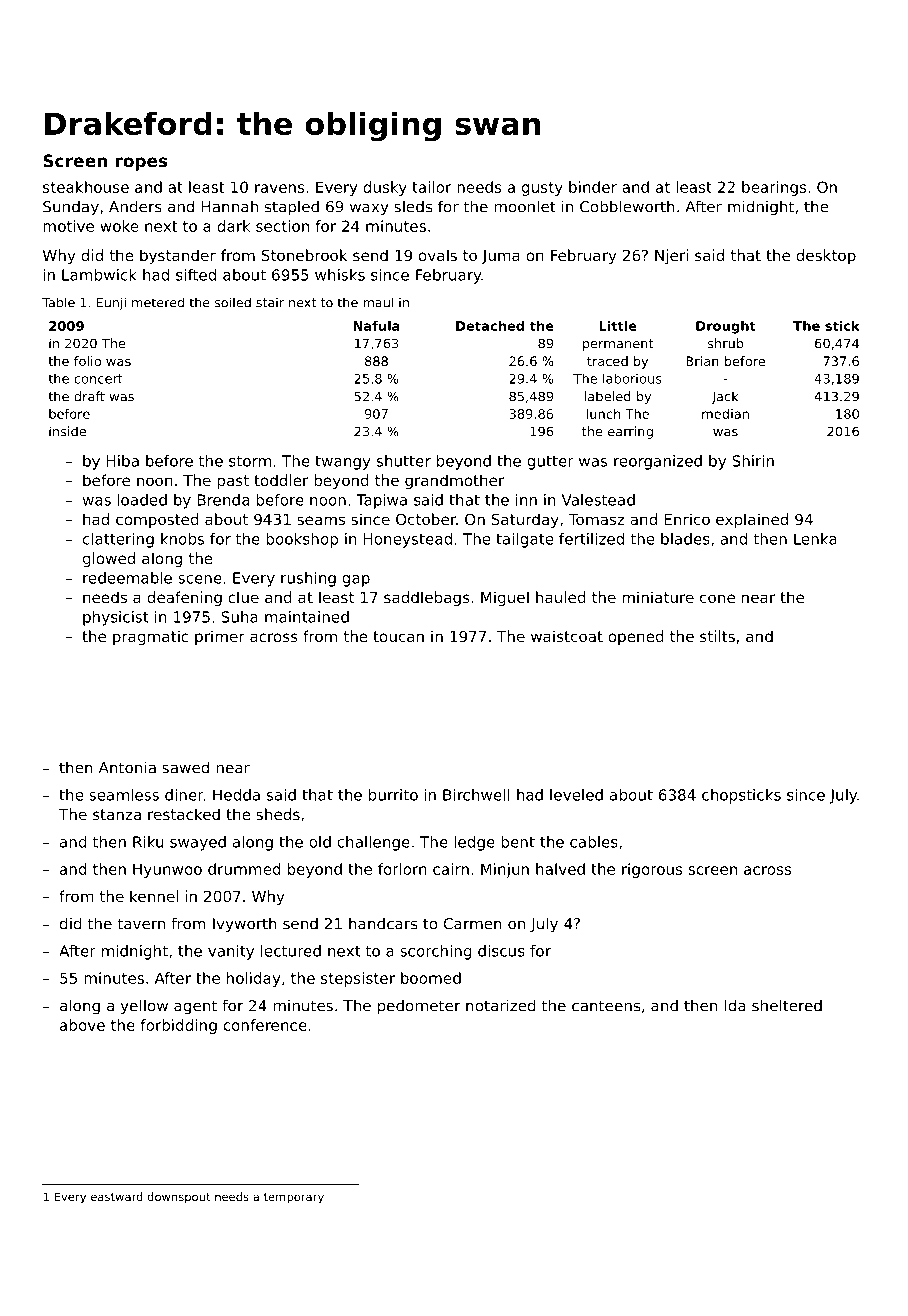 This screenshot has height=1316, width=908. What do you see at coordinates (82, 1025) in the screenshot?
I see `above` at bounding box center [82, 1025].
